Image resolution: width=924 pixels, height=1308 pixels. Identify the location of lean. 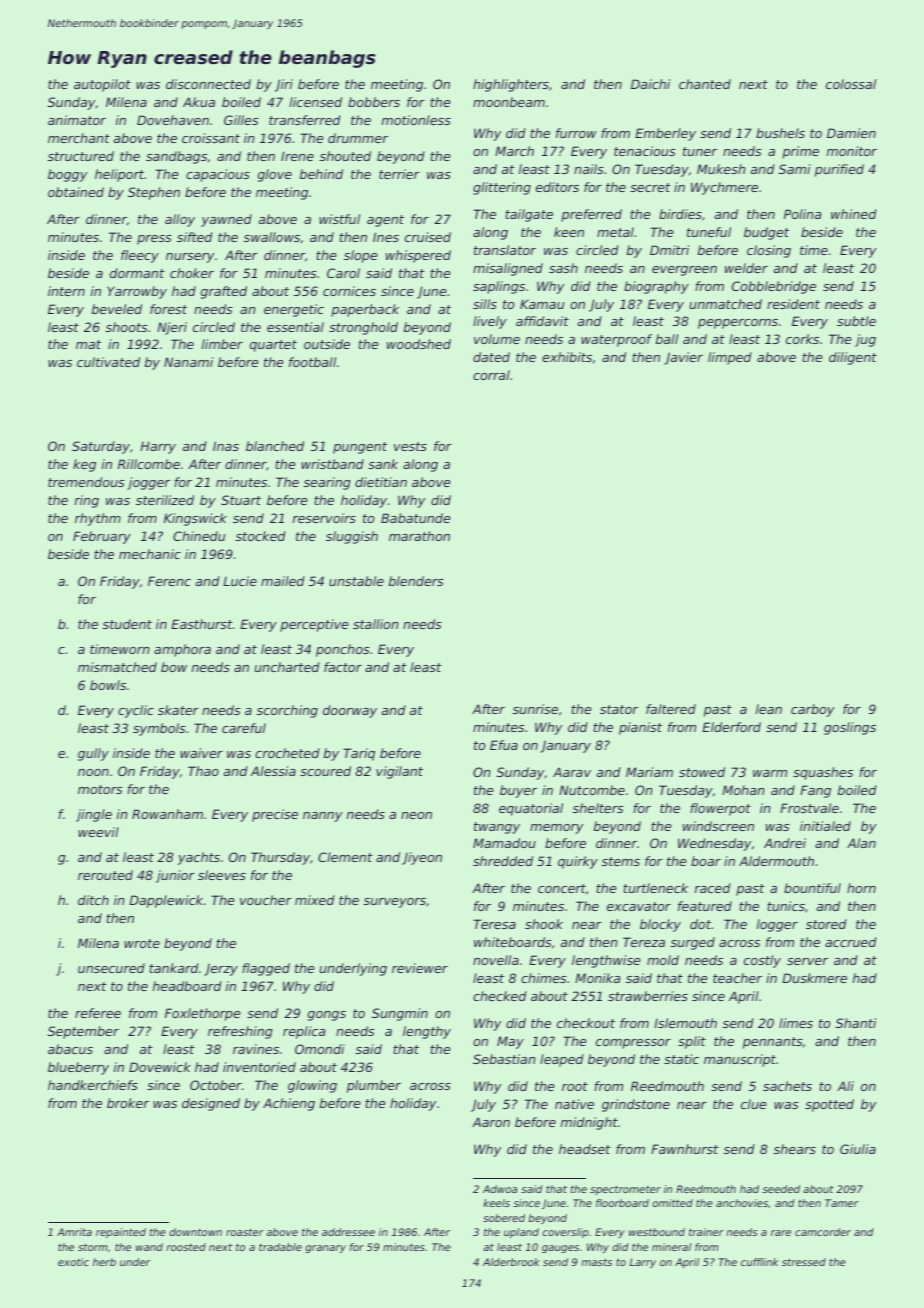
(769, 709).
